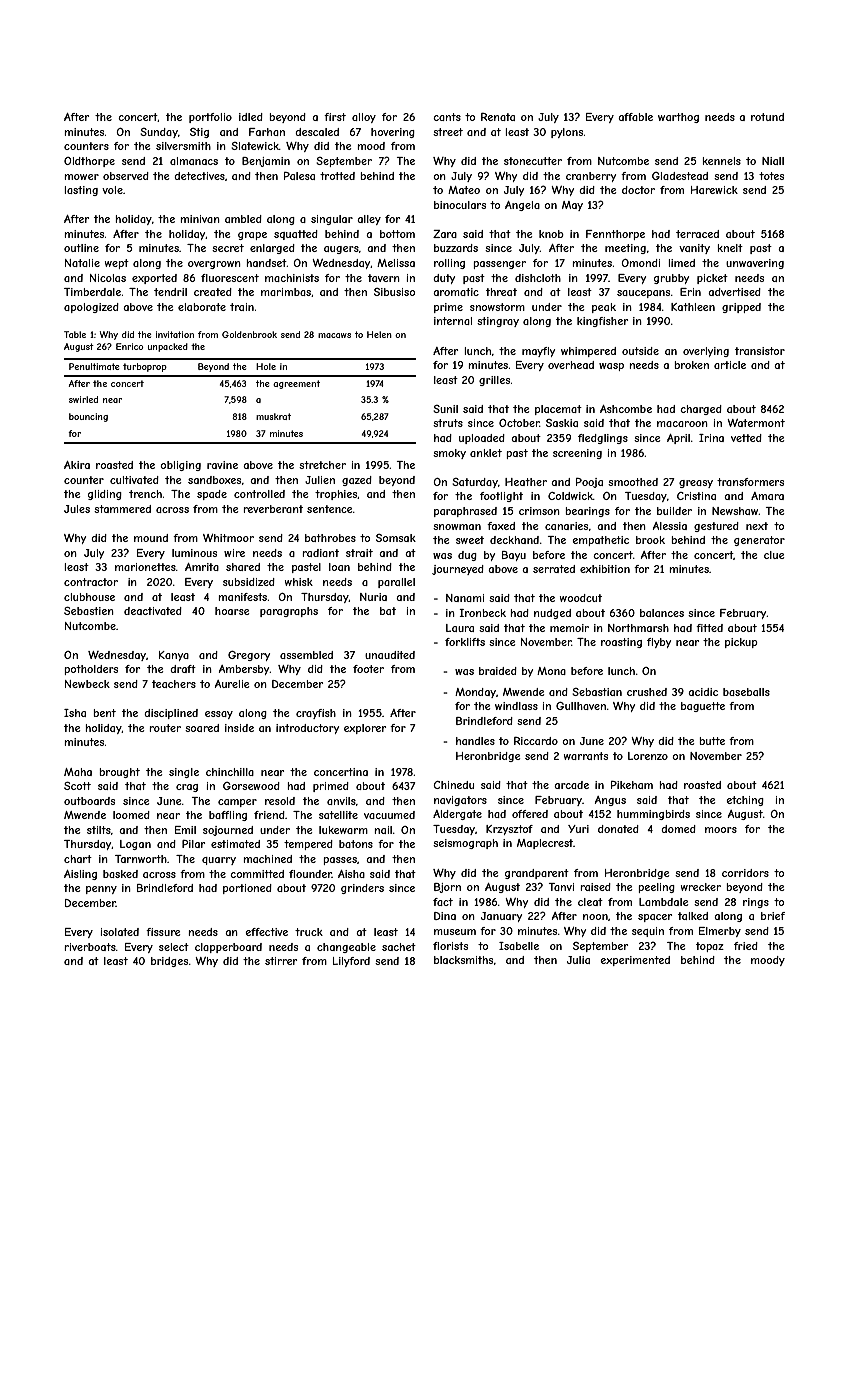  I want to click on Angela, so click(522, 206).
